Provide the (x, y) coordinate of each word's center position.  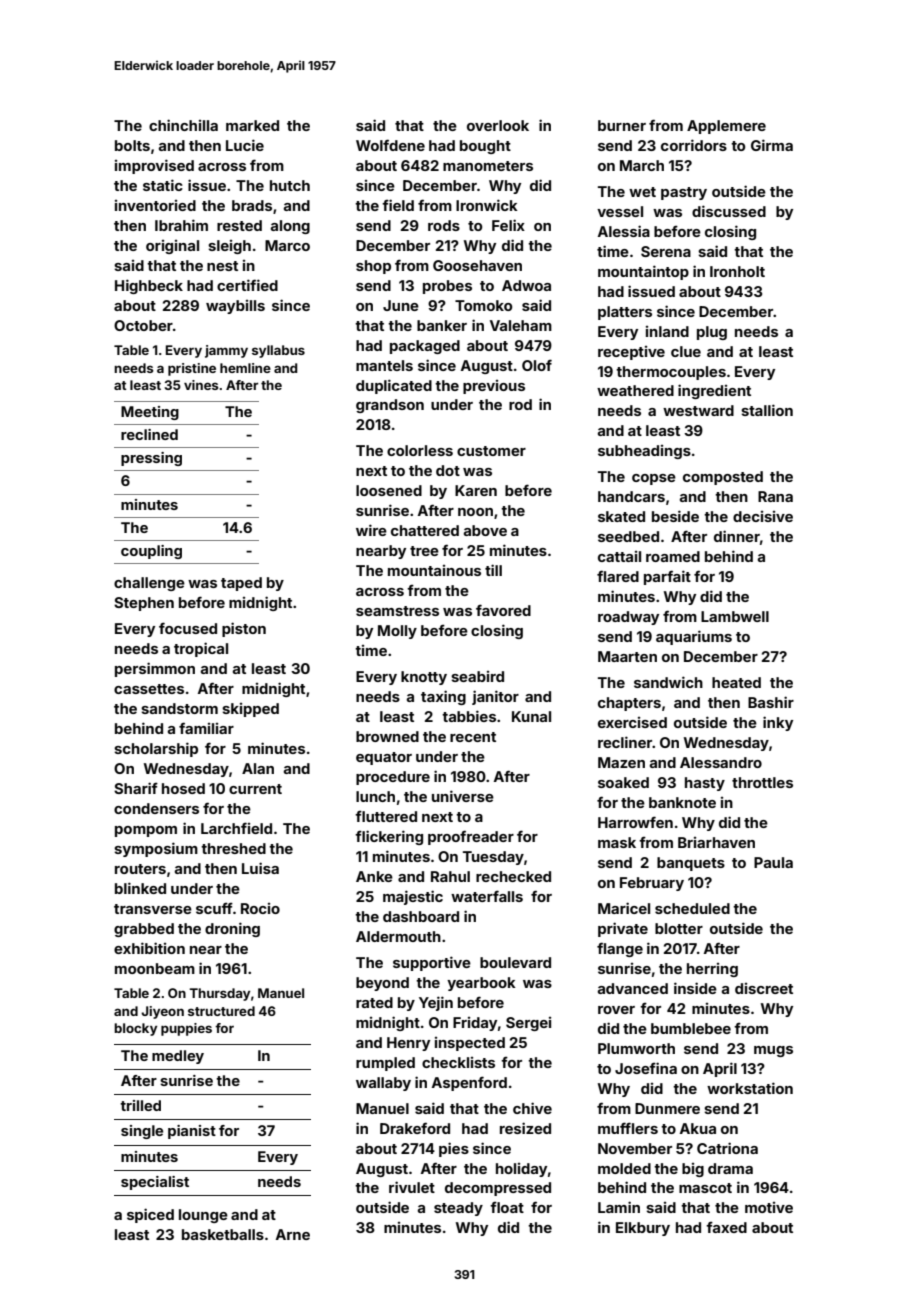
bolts (132, 145)
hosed (183, 788)
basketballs (223, 1234)
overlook (498, 125)
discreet (764, 988)
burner (622, 125)
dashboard (421, 916)
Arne (293, 1234)
